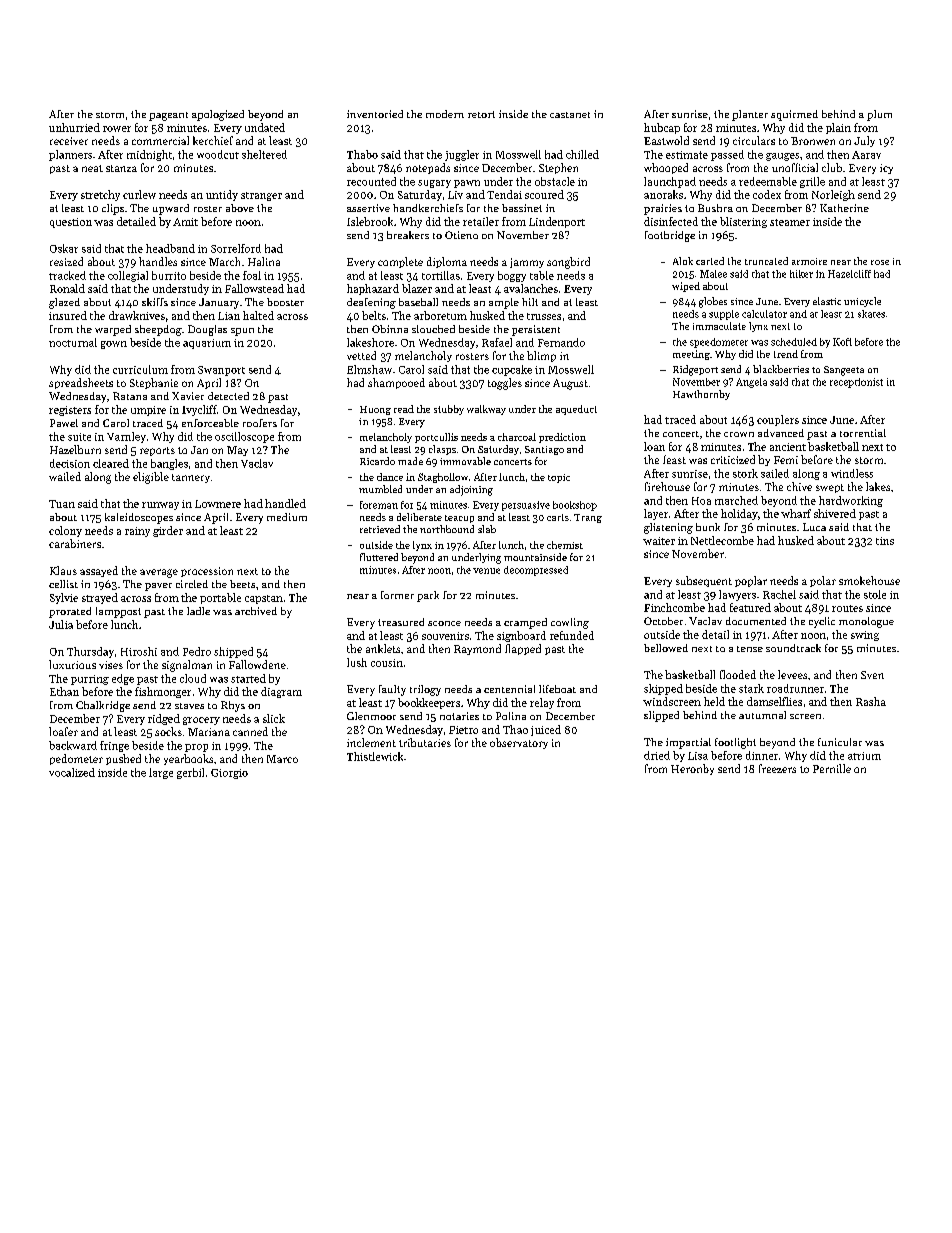 The image size is (952, 1233). I want to click on immovable, so click(465, 461).
